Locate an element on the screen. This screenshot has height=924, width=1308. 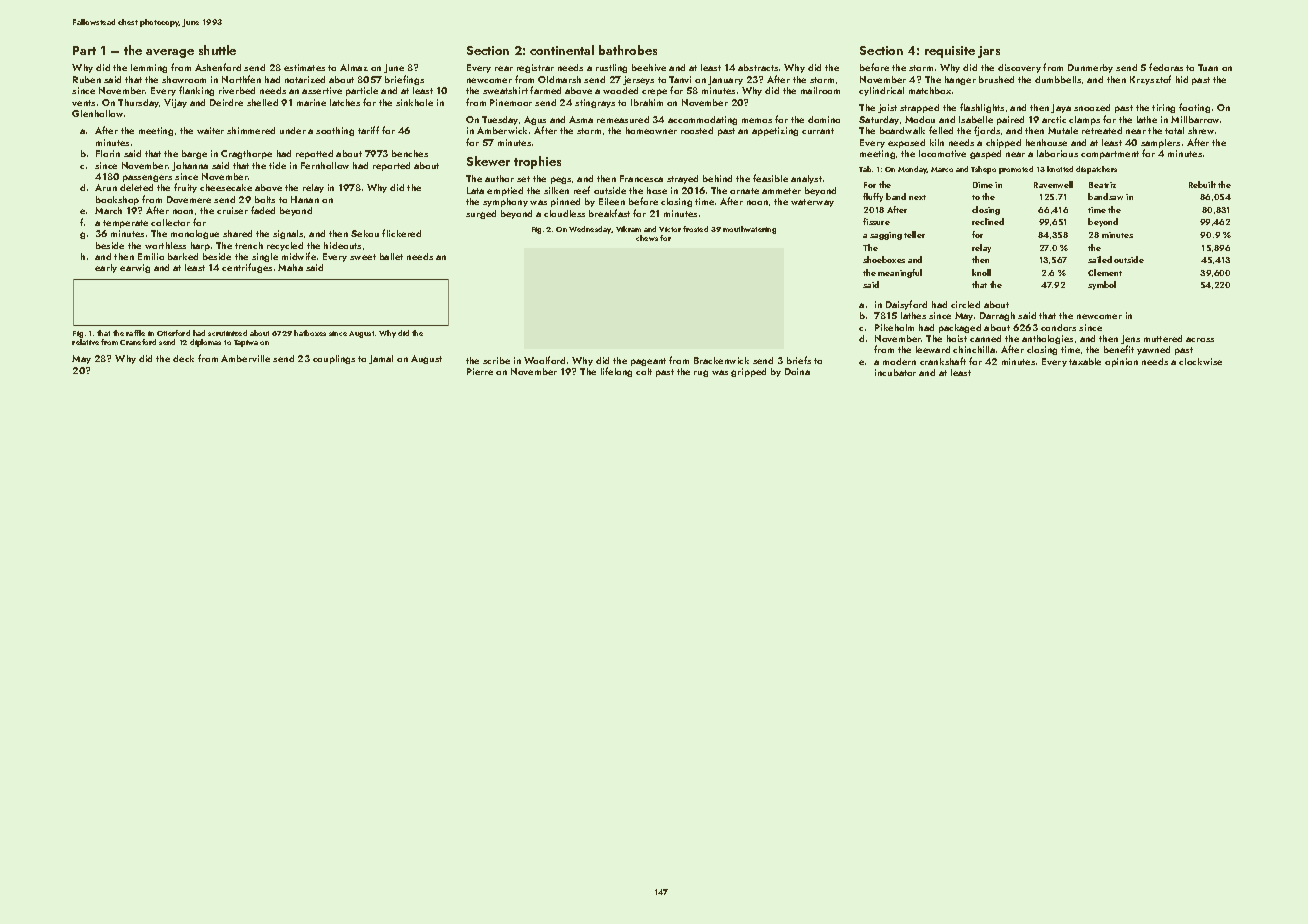
taxable is located at coordinates (1085, 361).
